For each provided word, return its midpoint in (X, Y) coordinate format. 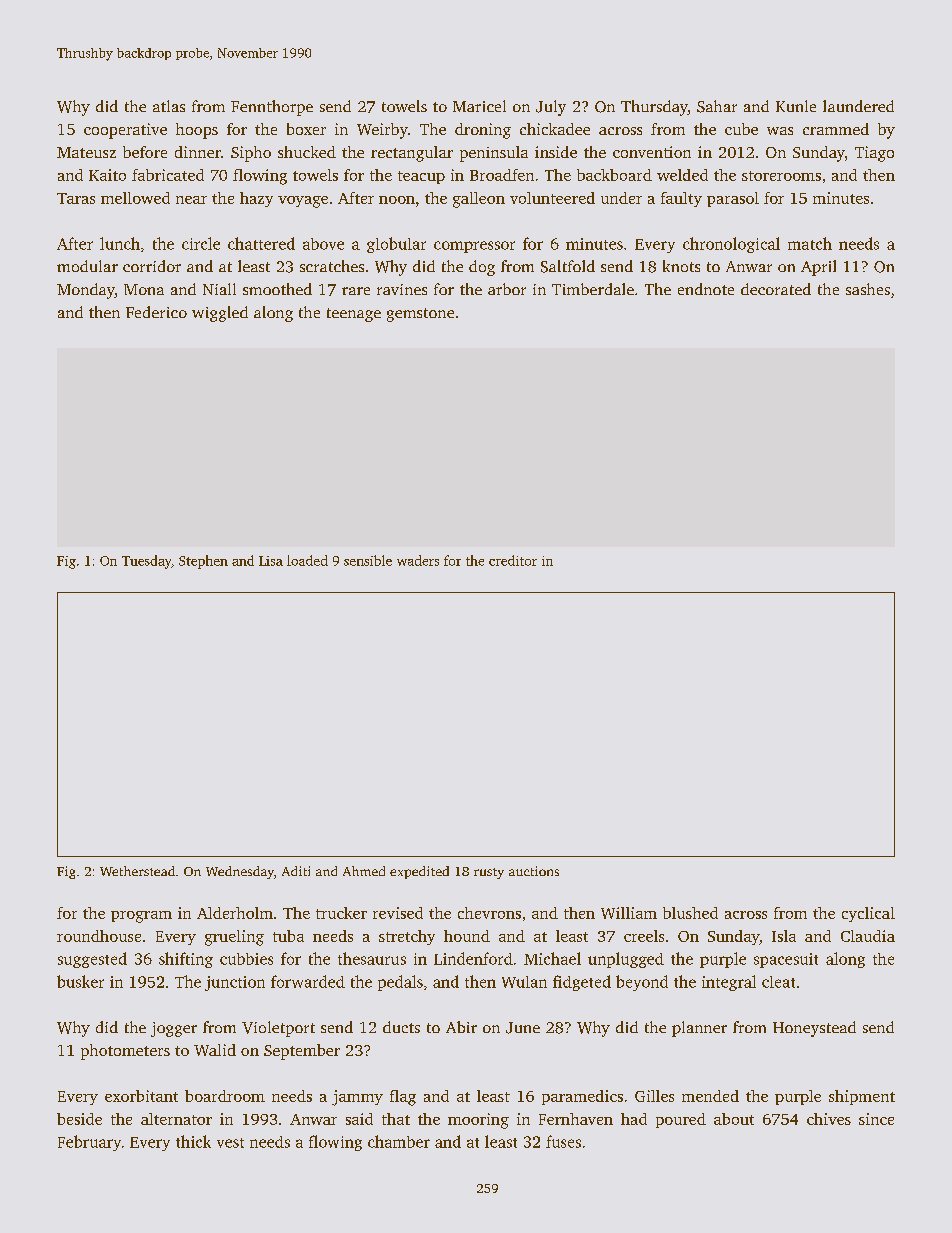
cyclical (868, 914)
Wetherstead (137, 871)
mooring (478, 1121)
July (551, 108)
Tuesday (147, 562)
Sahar (717, 106)
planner (699, 1029)
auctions (534, 871)
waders (418, 560)
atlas (169, 106)
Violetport (278, 1029)
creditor (513, 560)
